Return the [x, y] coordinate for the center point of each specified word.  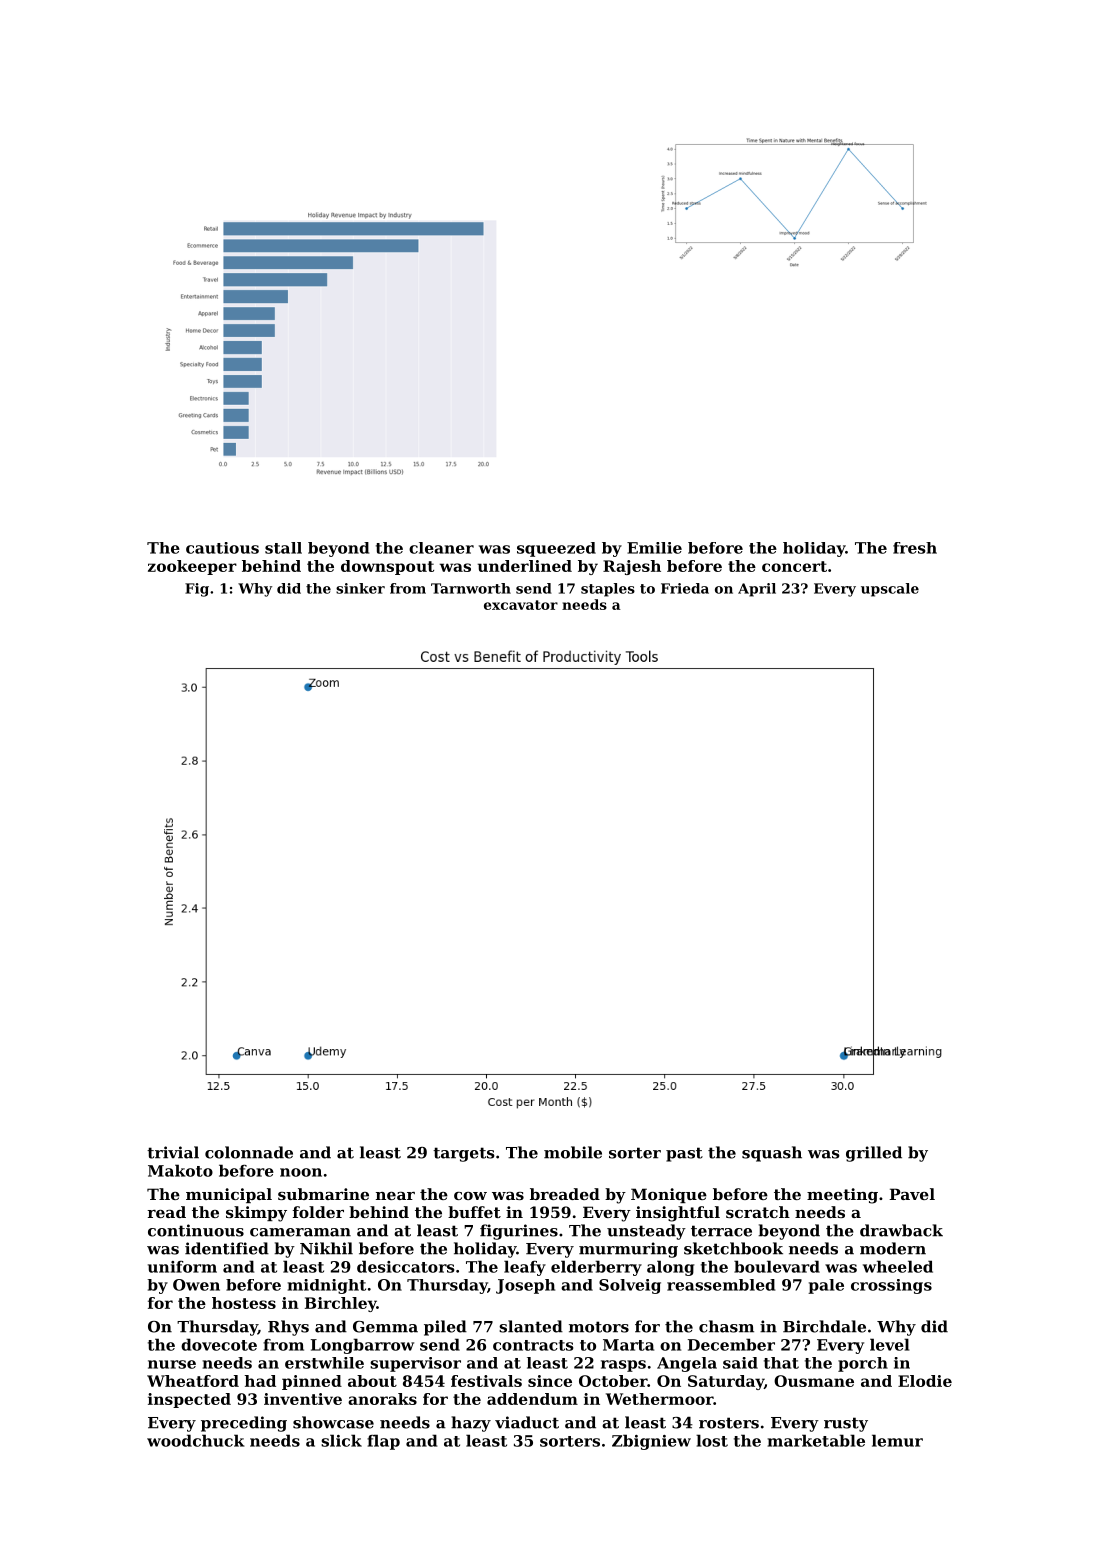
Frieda [685, 588]
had [260, 1381]
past [684, 1154]
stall [283, 548]
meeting [842, 1196]
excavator [521, 605]
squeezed [556, 549]
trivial [173, 1152]
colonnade [249, 1152]
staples [608, 590]
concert [794, 566]
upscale [890, 590]
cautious [222, 548]
